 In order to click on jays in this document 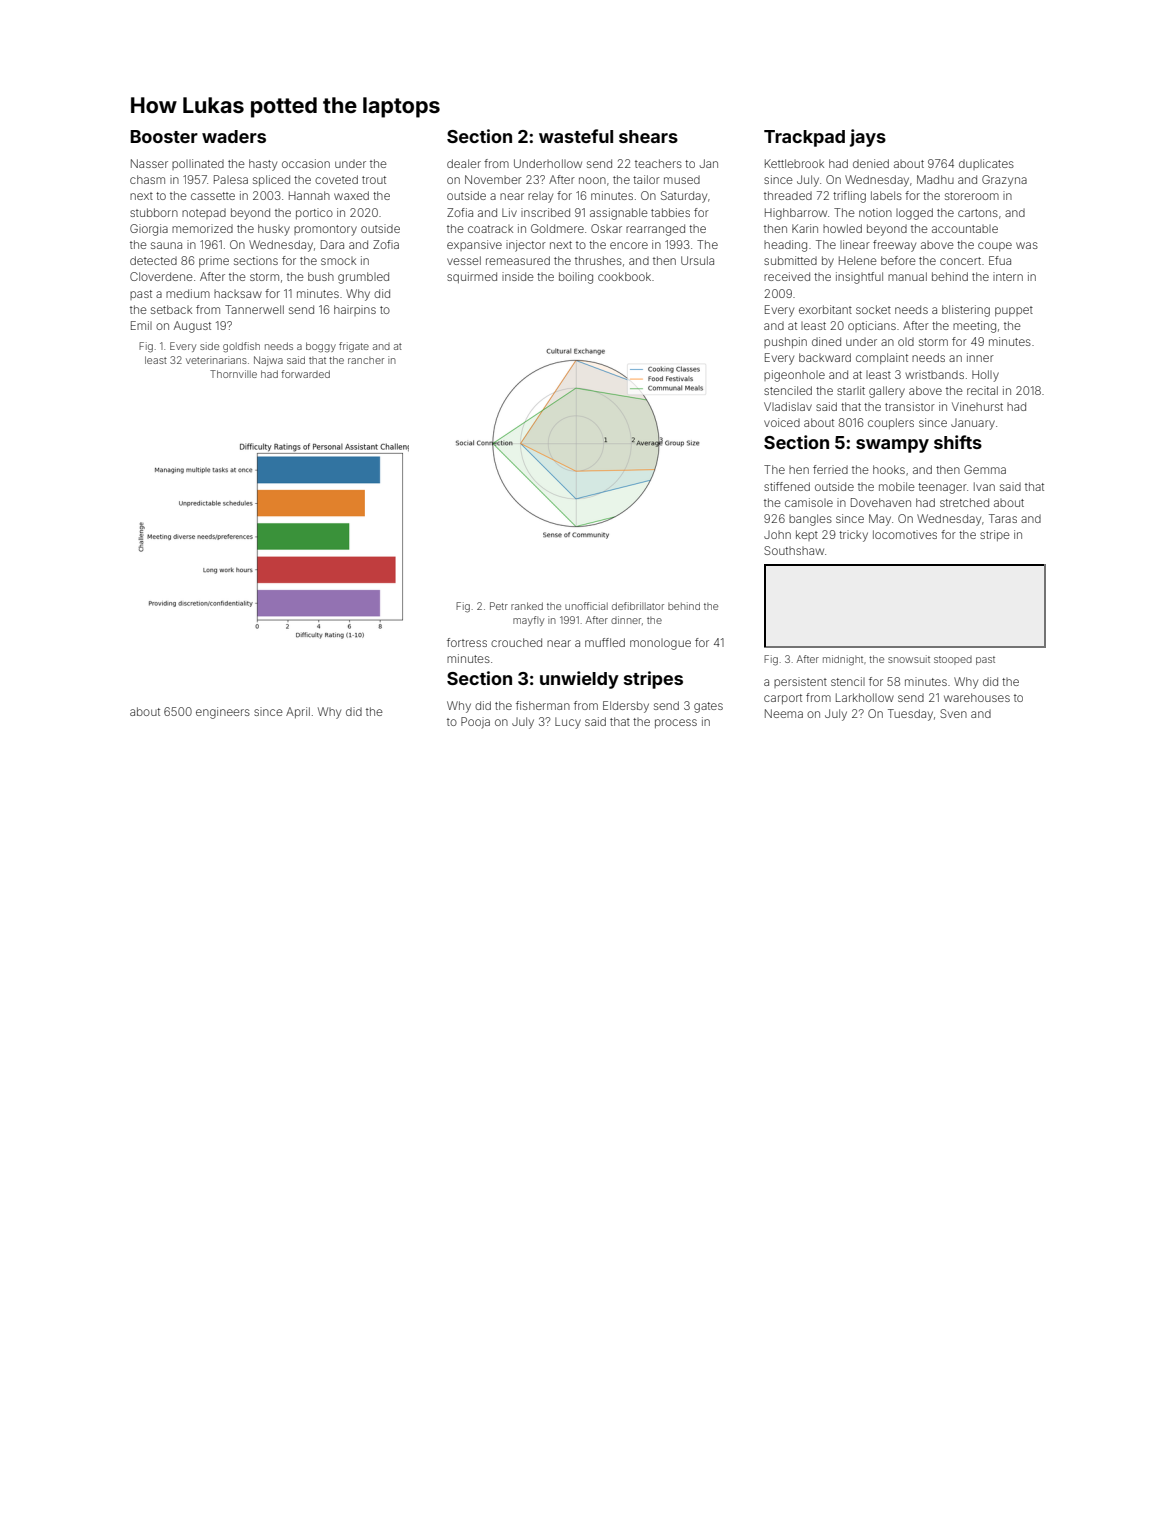, I will do `click(868, 138)`.
